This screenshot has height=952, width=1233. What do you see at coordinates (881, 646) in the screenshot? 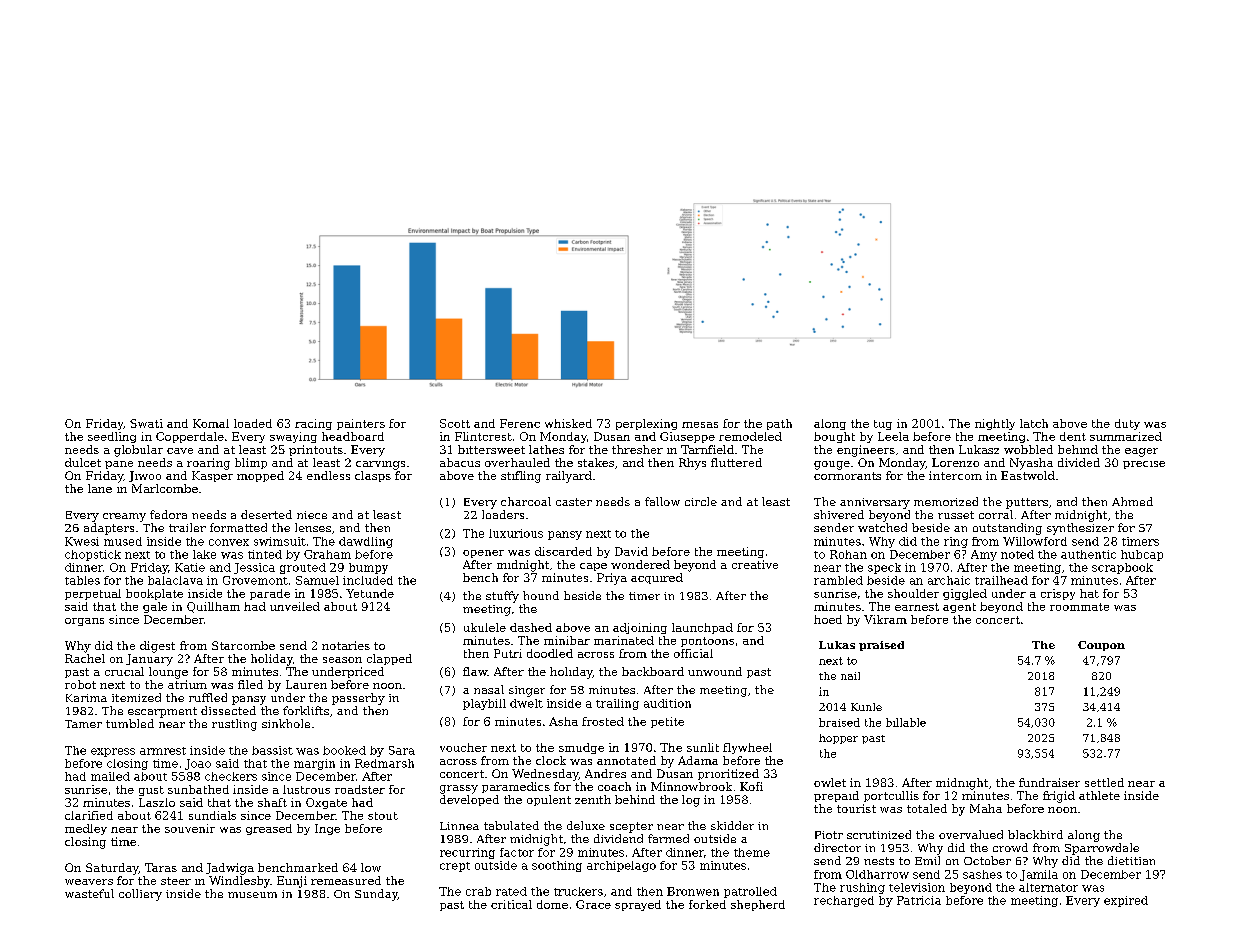
I see `praised` at bounding box center [881, 646].
